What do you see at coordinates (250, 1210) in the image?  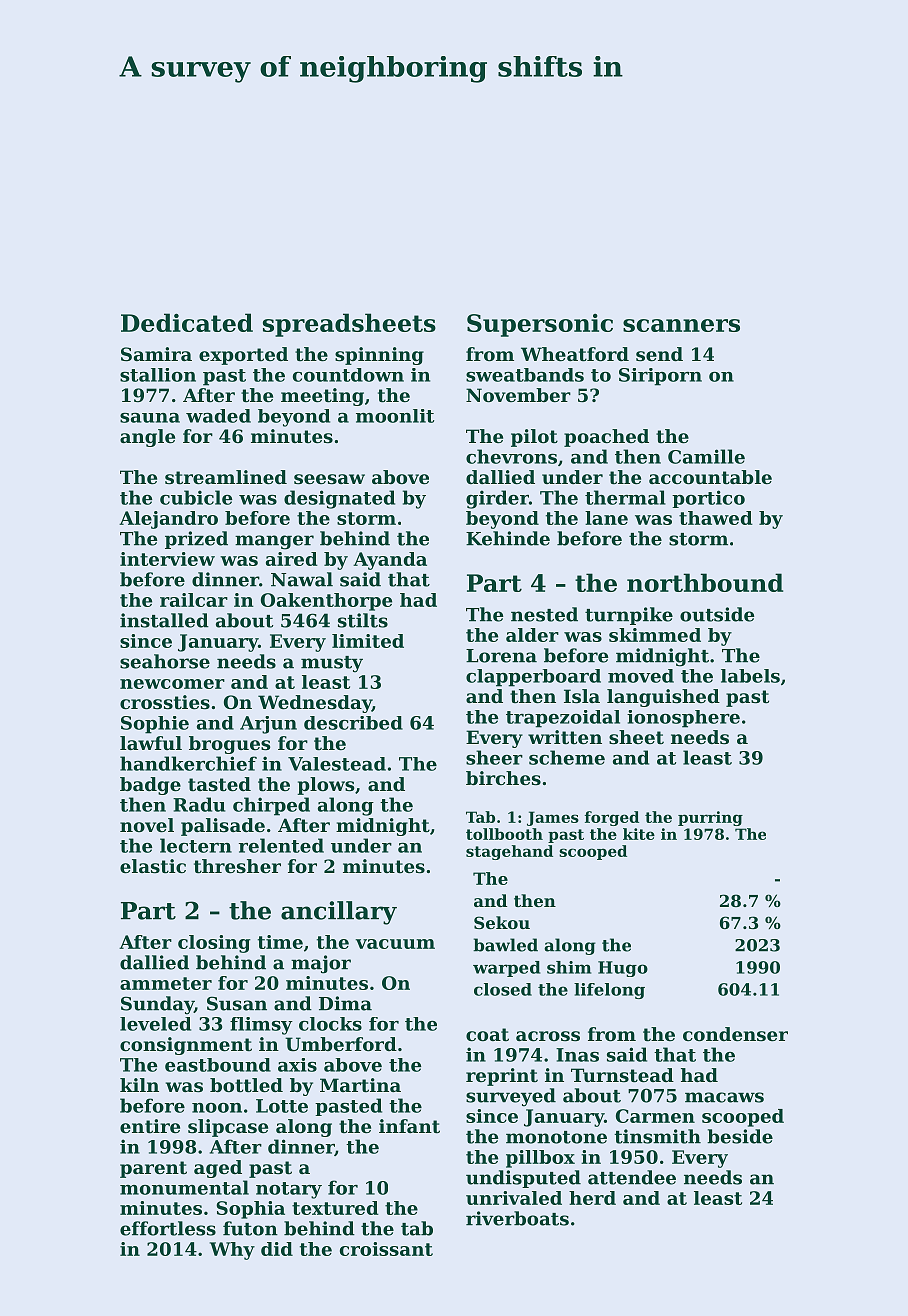 I see `Sophia` at bounding box center [250, 1210].
